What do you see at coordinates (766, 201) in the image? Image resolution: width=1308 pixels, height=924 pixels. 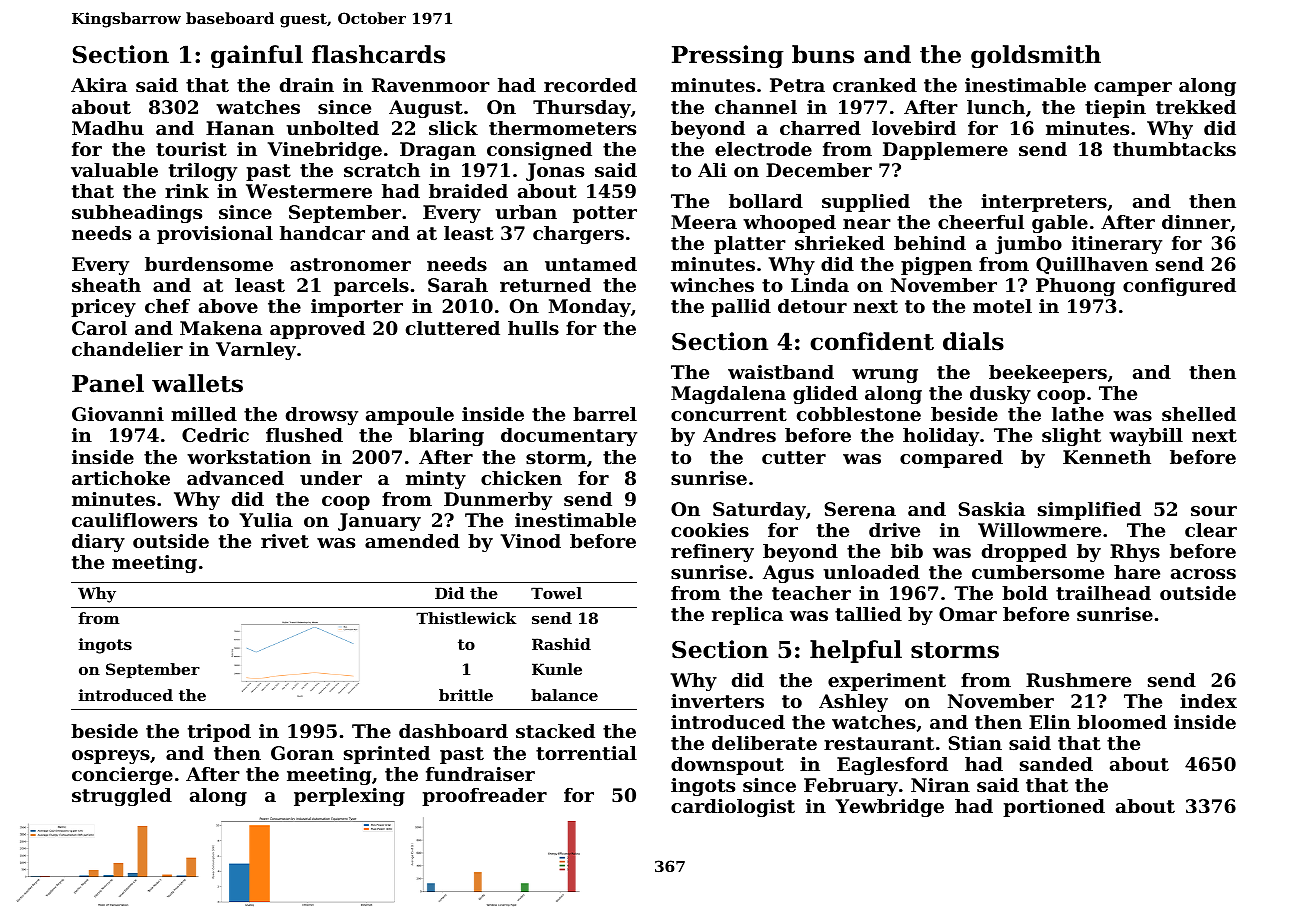 I see `bollard` at bounding box center [766, 201].
